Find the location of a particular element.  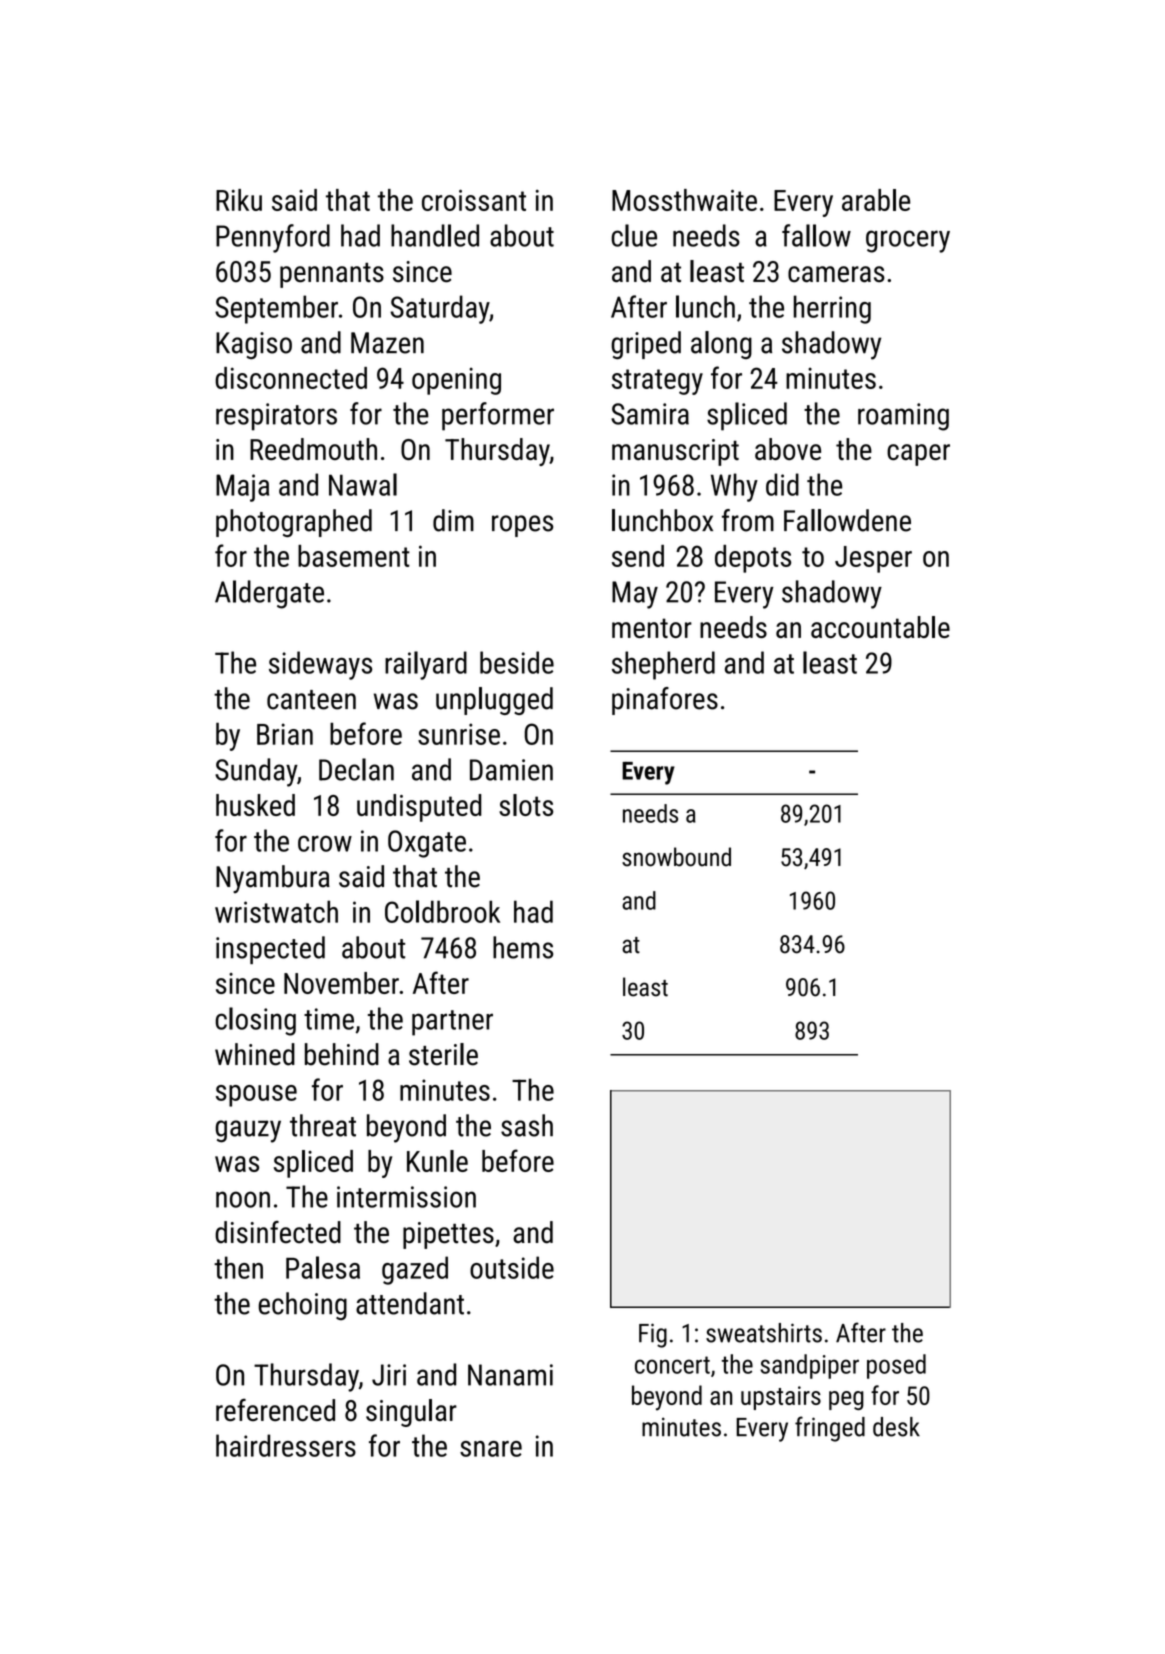

echoing is located at coordinates (302, 1306).
